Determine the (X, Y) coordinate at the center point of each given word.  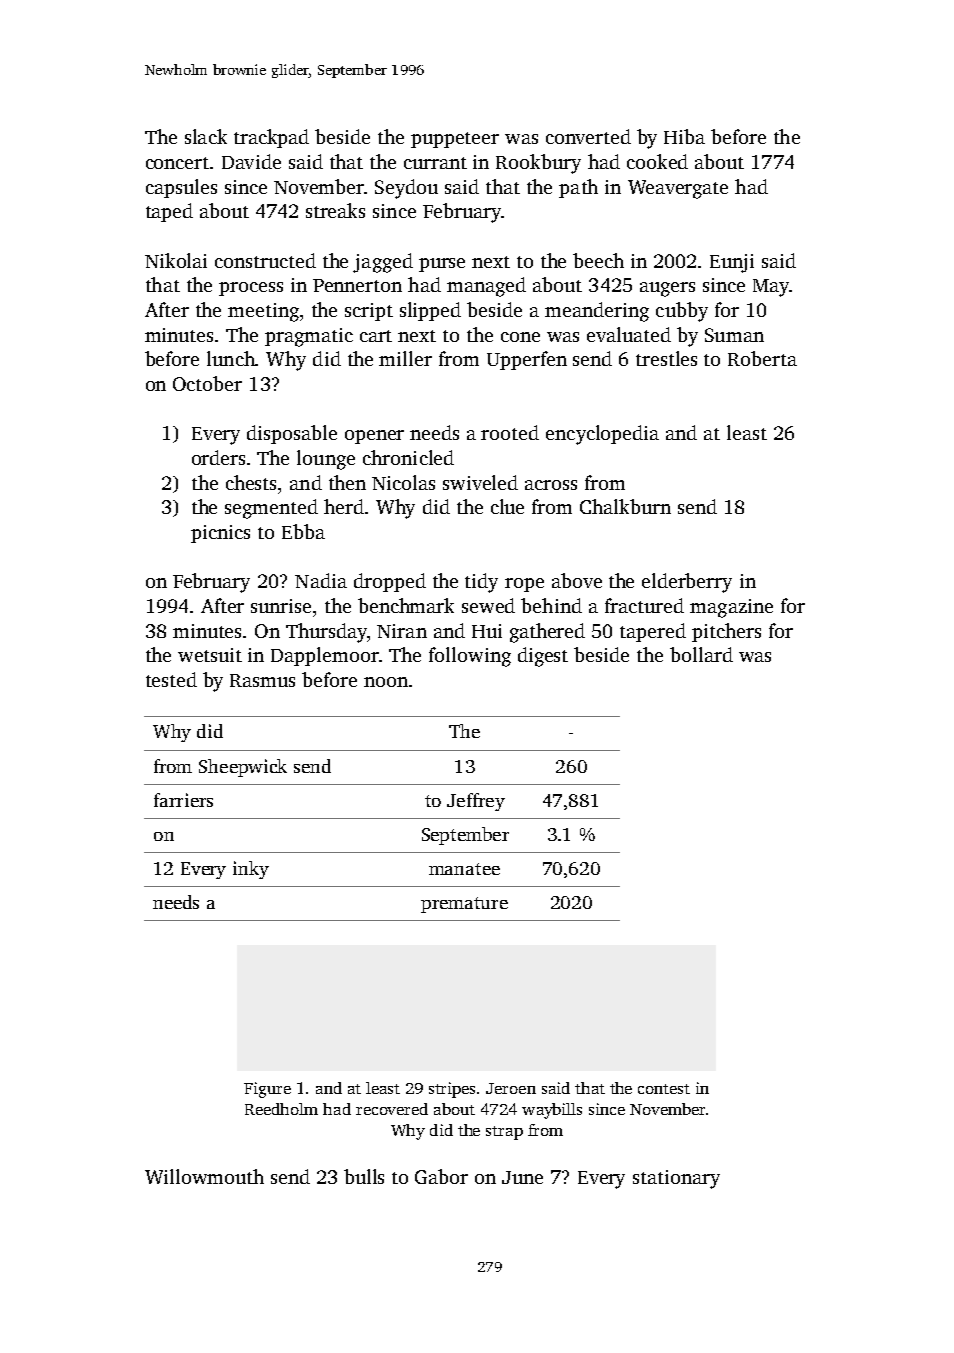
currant (435, 163)
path (578, 188)
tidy (481, 583)
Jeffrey (476, 802)
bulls (364, 1176)
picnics (220, 534)
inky (251, 870)
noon (386, 682)
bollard (701, 654)
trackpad (271, 138)
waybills (552, 1111)
